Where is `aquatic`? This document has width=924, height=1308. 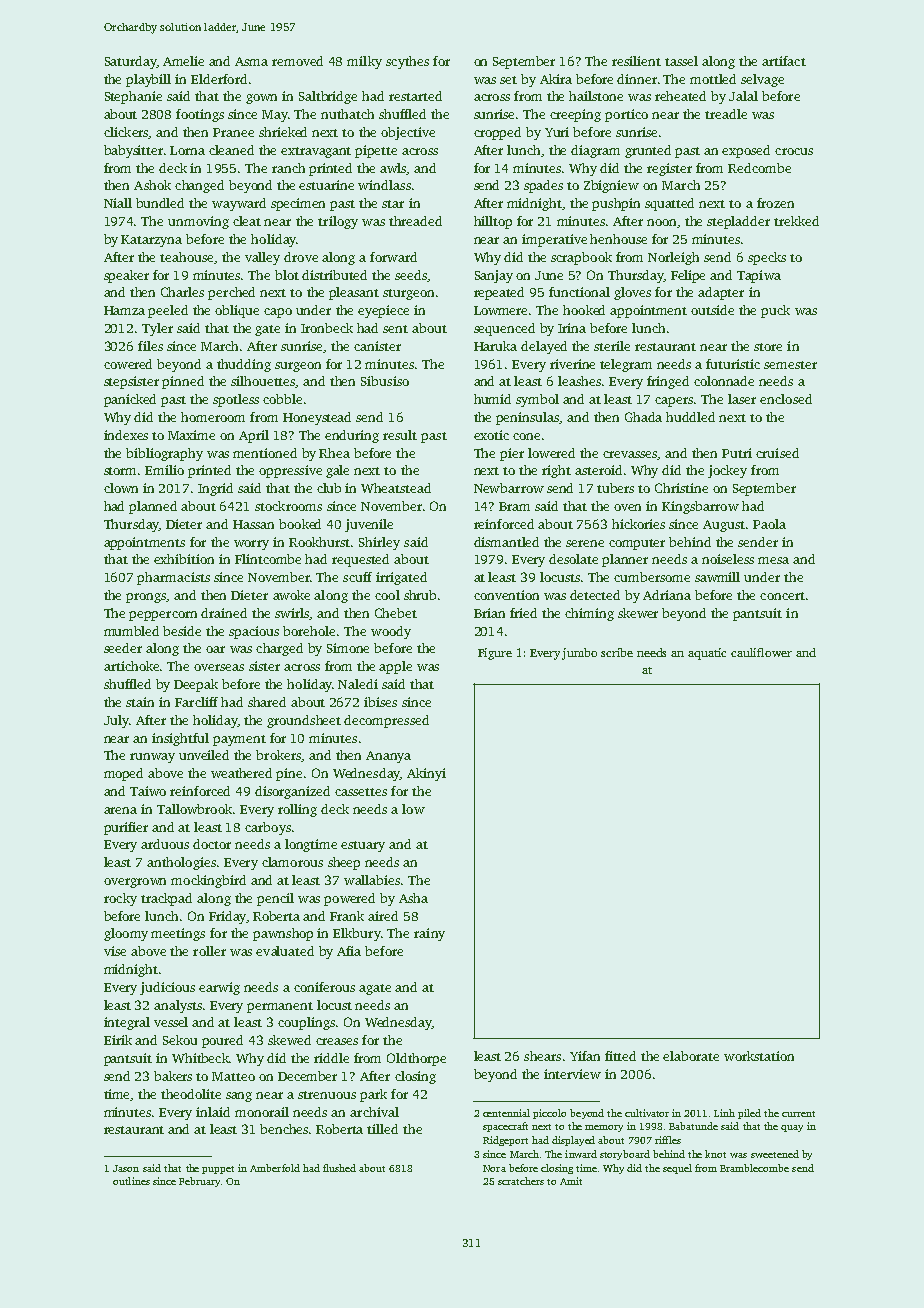
aquatic is located at coordinates (707, 654).
